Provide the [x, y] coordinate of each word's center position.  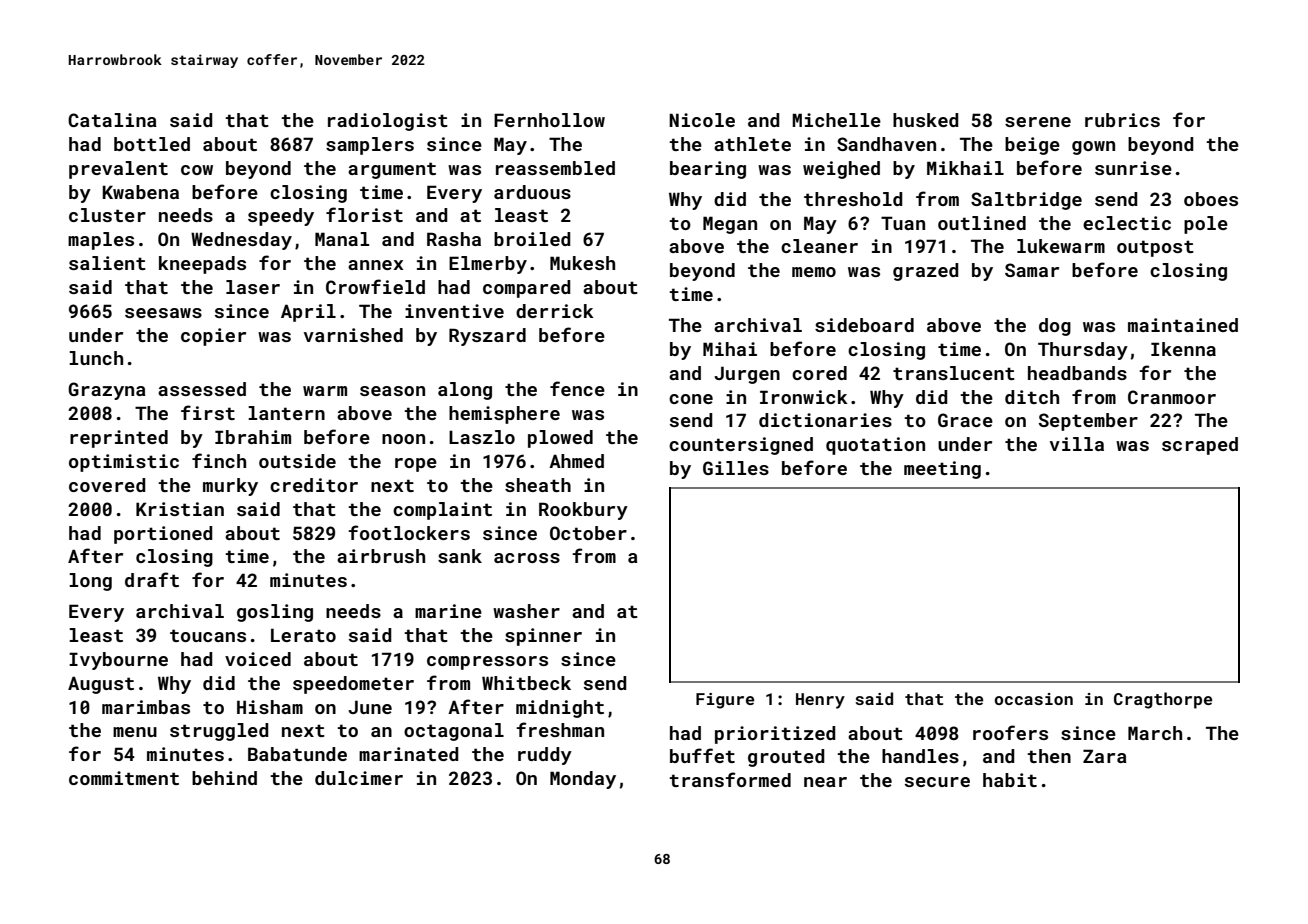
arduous [532, 192]
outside [297, 461]
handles [920, 756]
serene [1038, 122]
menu [135, 732]
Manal [342, 239]
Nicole [702, 120]
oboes [1211, 199]
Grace [965, 420]
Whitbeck [526, 683]
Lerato [303, 635]
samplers [370, 146]
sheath [538, 485]
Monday [583, 780]
